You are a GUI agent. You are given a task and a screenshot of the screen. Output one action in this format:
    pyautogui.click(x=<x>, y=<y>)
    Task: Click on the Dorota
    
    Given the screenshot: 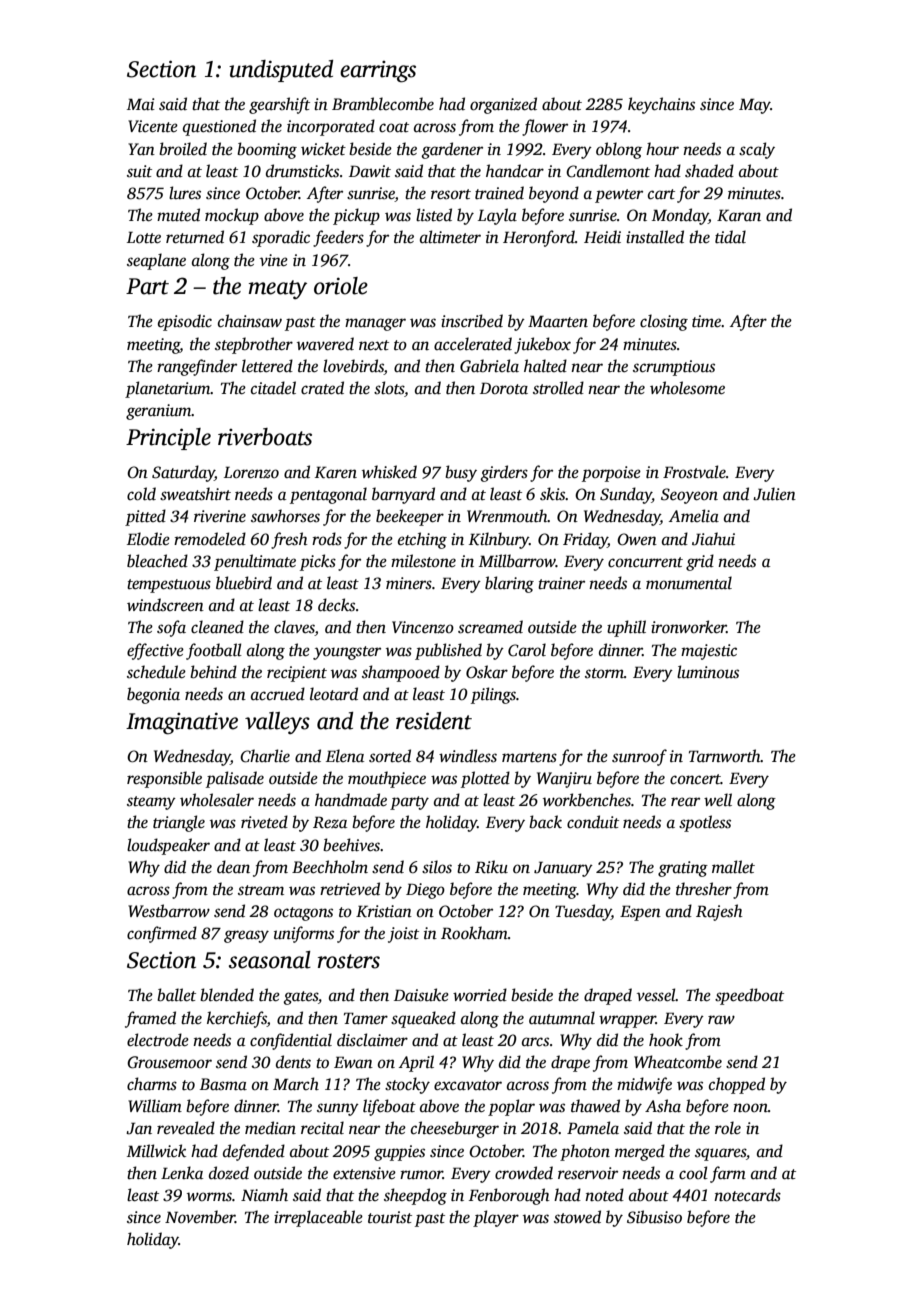 What is the action you would take?
    pyautogui.click(x=504, y=388)
